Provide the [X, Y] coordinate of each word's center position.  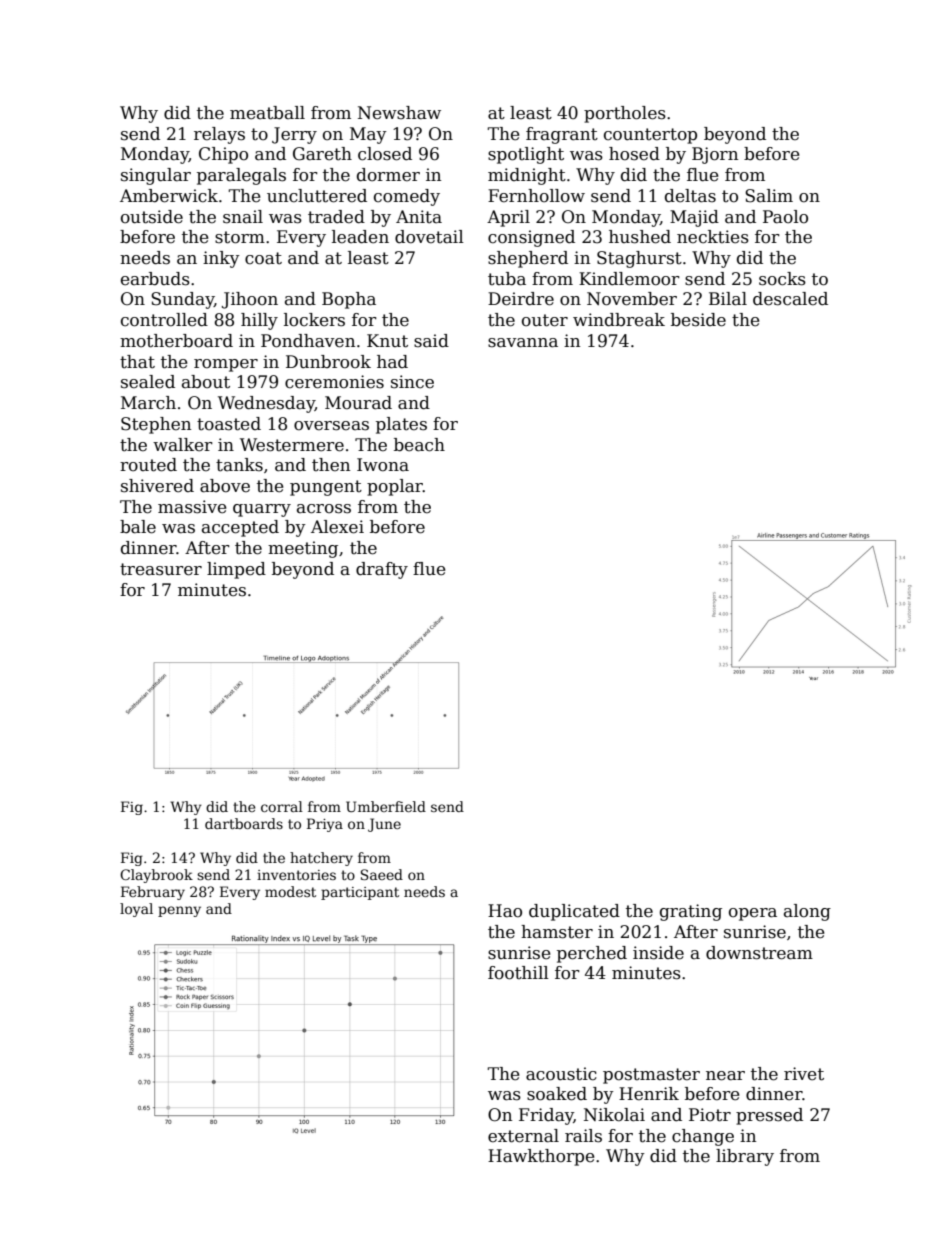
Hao [505, 911]
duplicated [574, 912]
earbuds [155, 279]
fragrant [562, 135]
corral [282, 806]
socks [782, 279]
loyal [136, 910]
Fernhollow [536, 196]
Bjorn [715, 155]
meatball [267, 113]
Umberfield [386, 806]
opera [753, 914]
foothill [518, 973]
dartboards [244, 823]
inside [658, 953]
